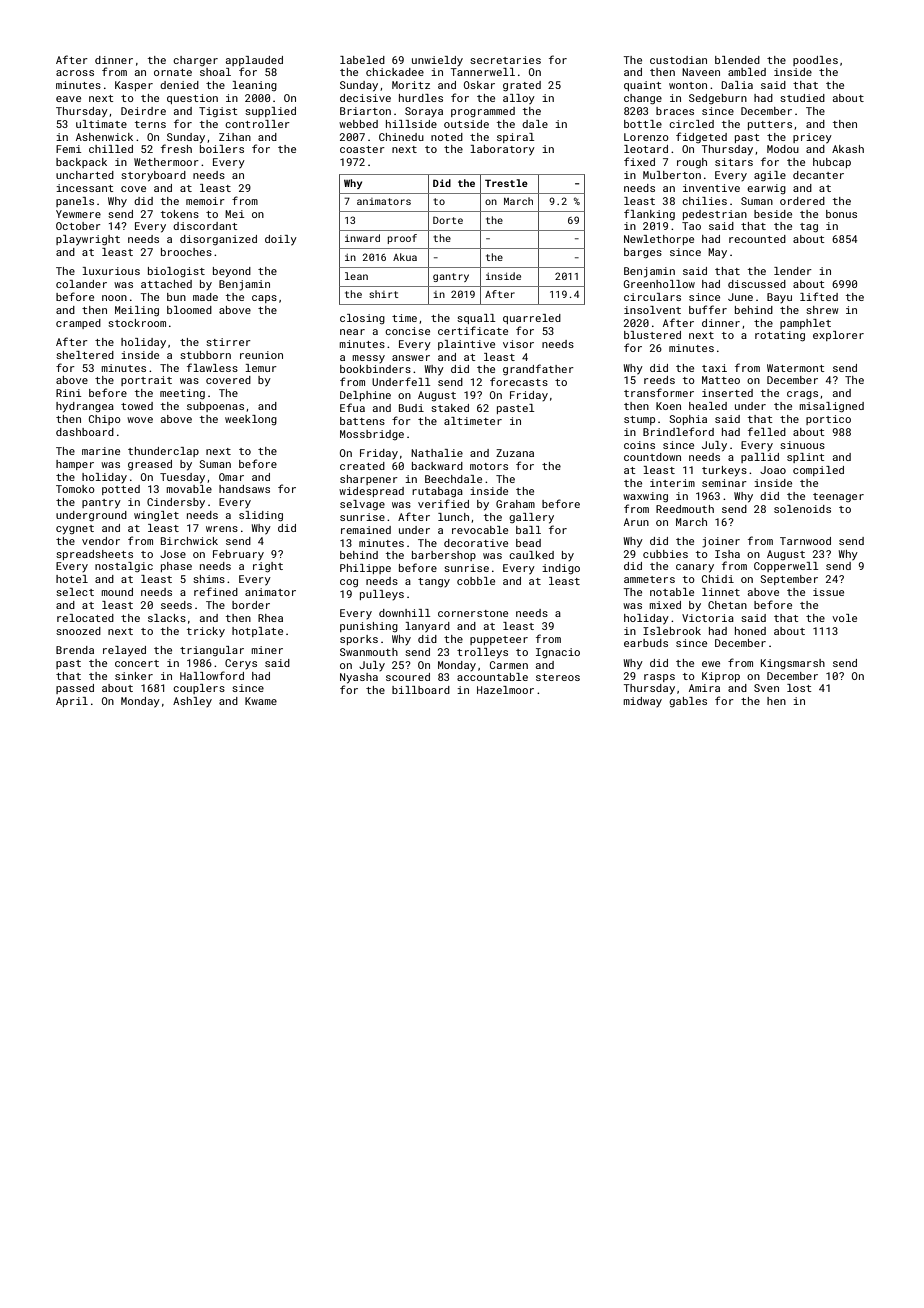 This screenshot has width=924, height=1308. I want to click on terns, so click(150, 124).
